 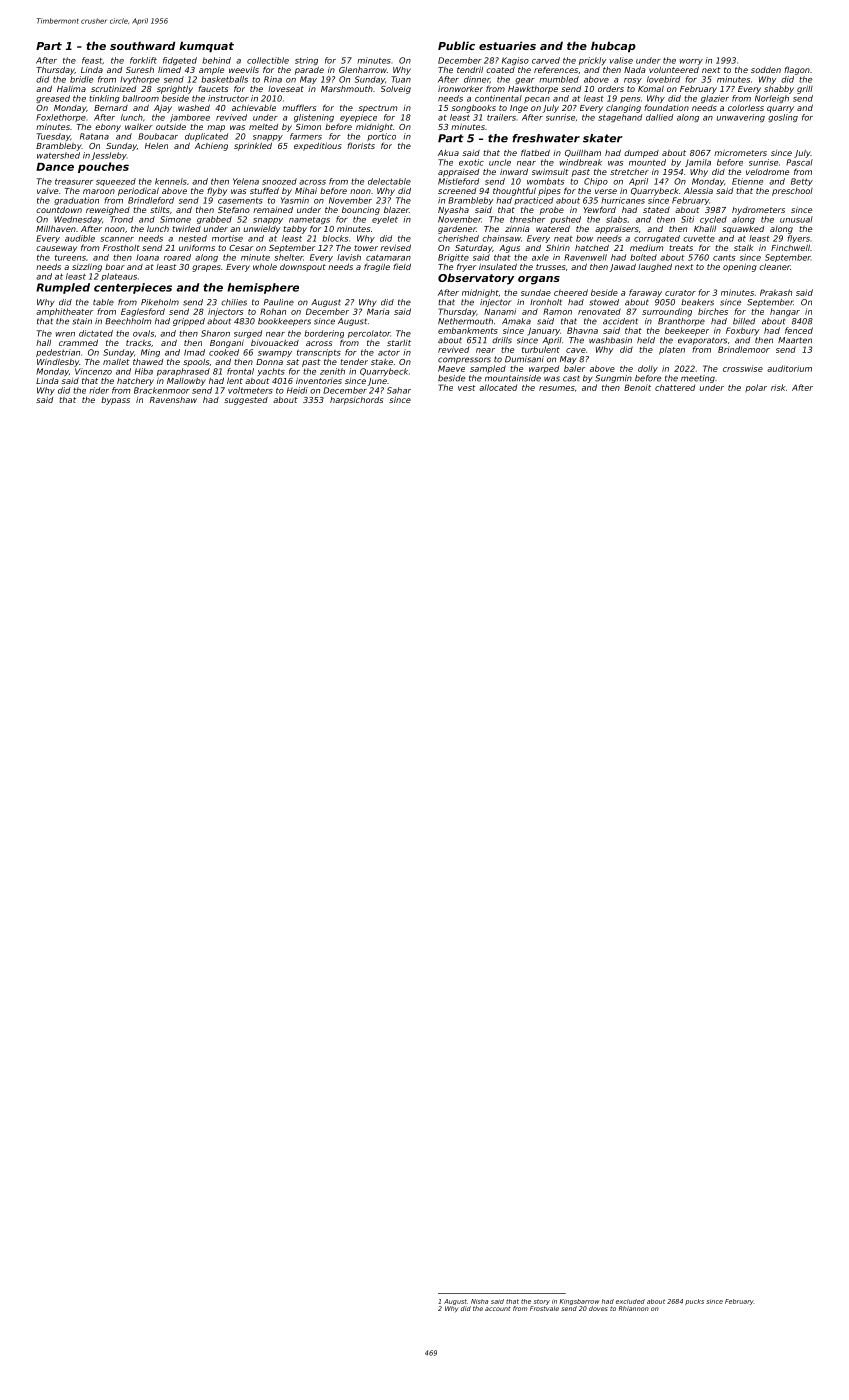 I want to click on story, so click(x=542, y=1302).
